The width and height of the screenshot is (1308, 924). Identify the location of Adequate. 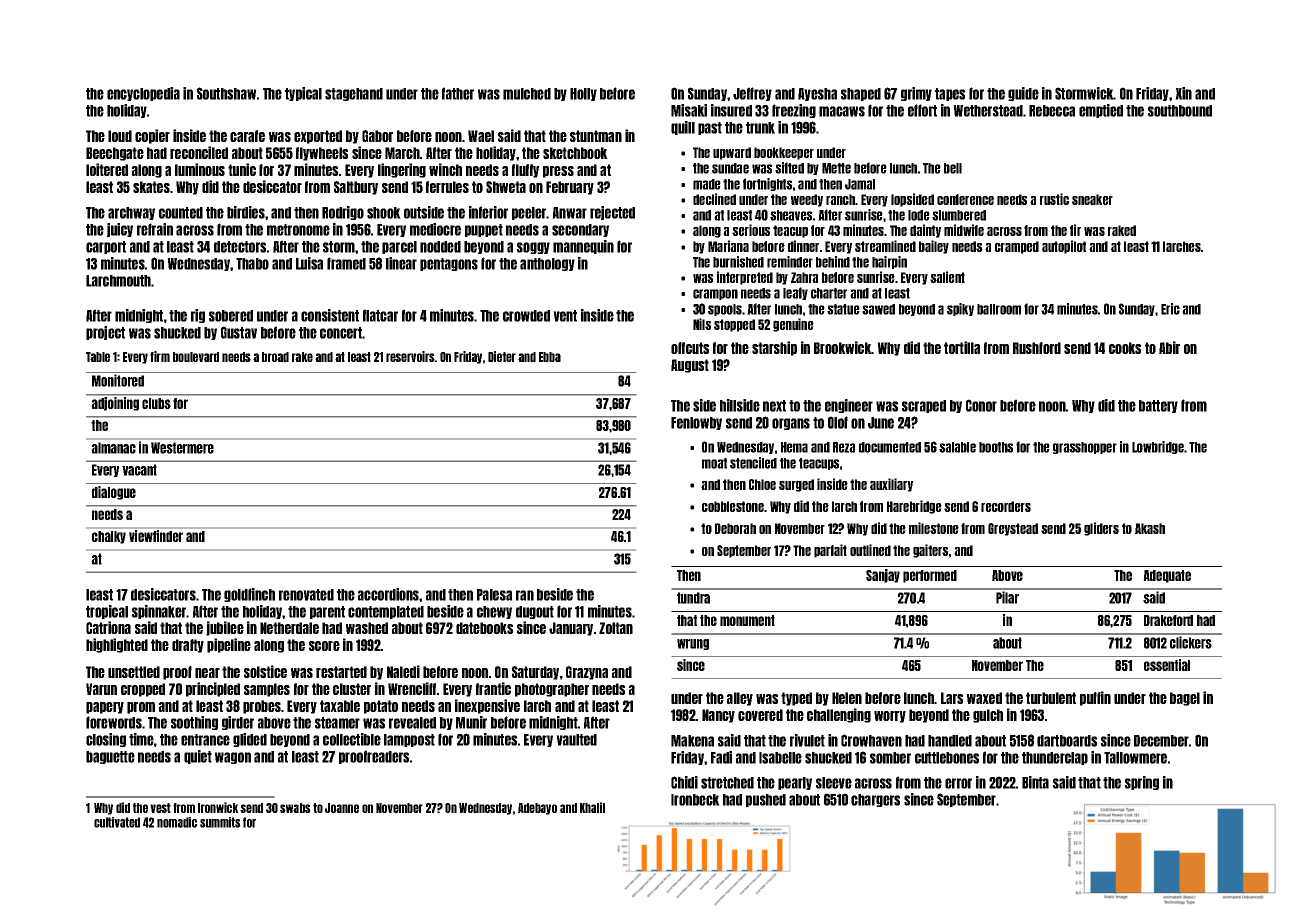
(1167, 576).
